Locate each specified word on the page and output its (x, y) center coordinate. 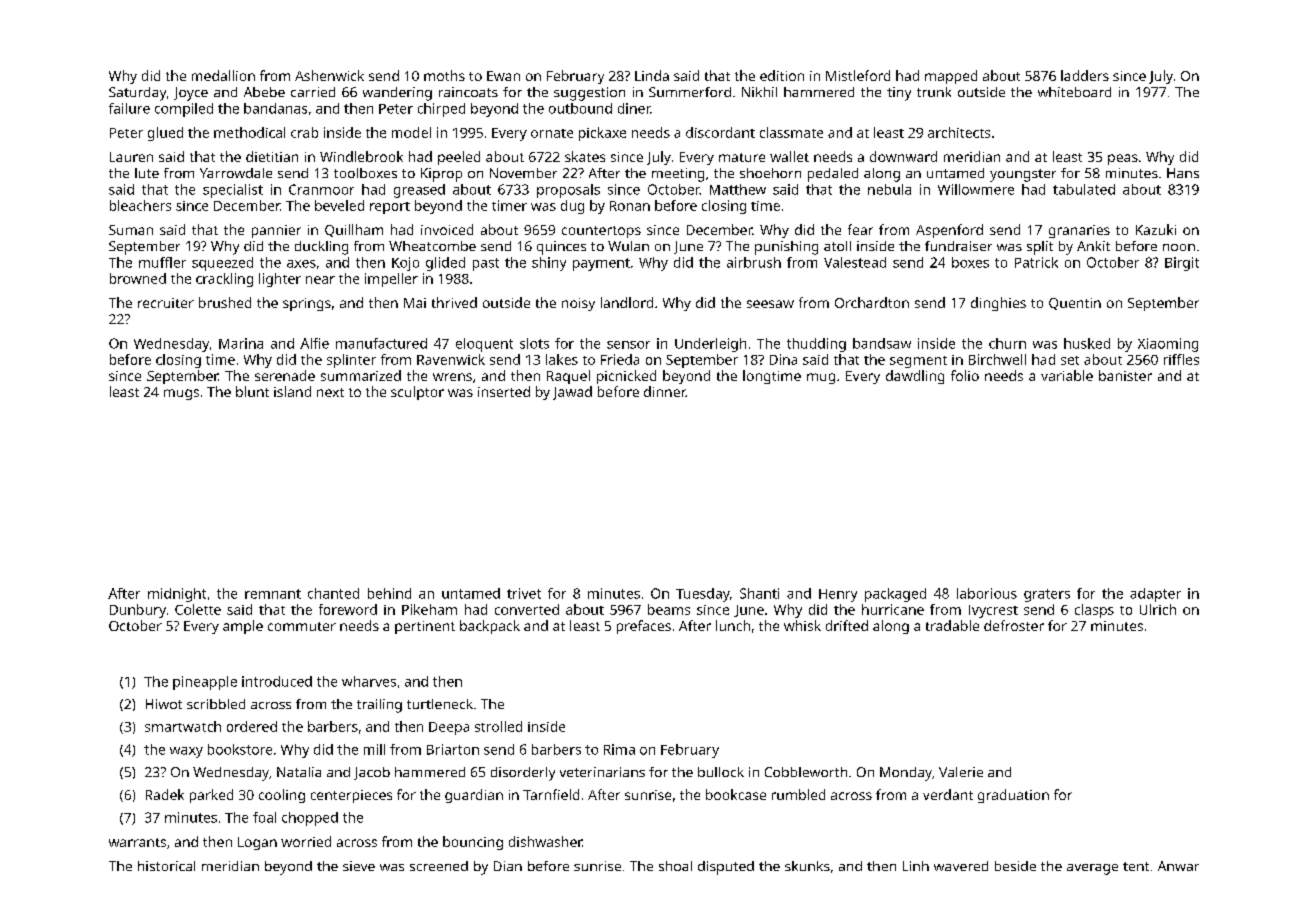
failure (129, 108)
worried (306, 841)
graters (1047, 595)
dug (572, 207)
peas (1123, 159)
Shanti (759, 593)
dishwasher (545, 841)
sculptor (417, 393)
